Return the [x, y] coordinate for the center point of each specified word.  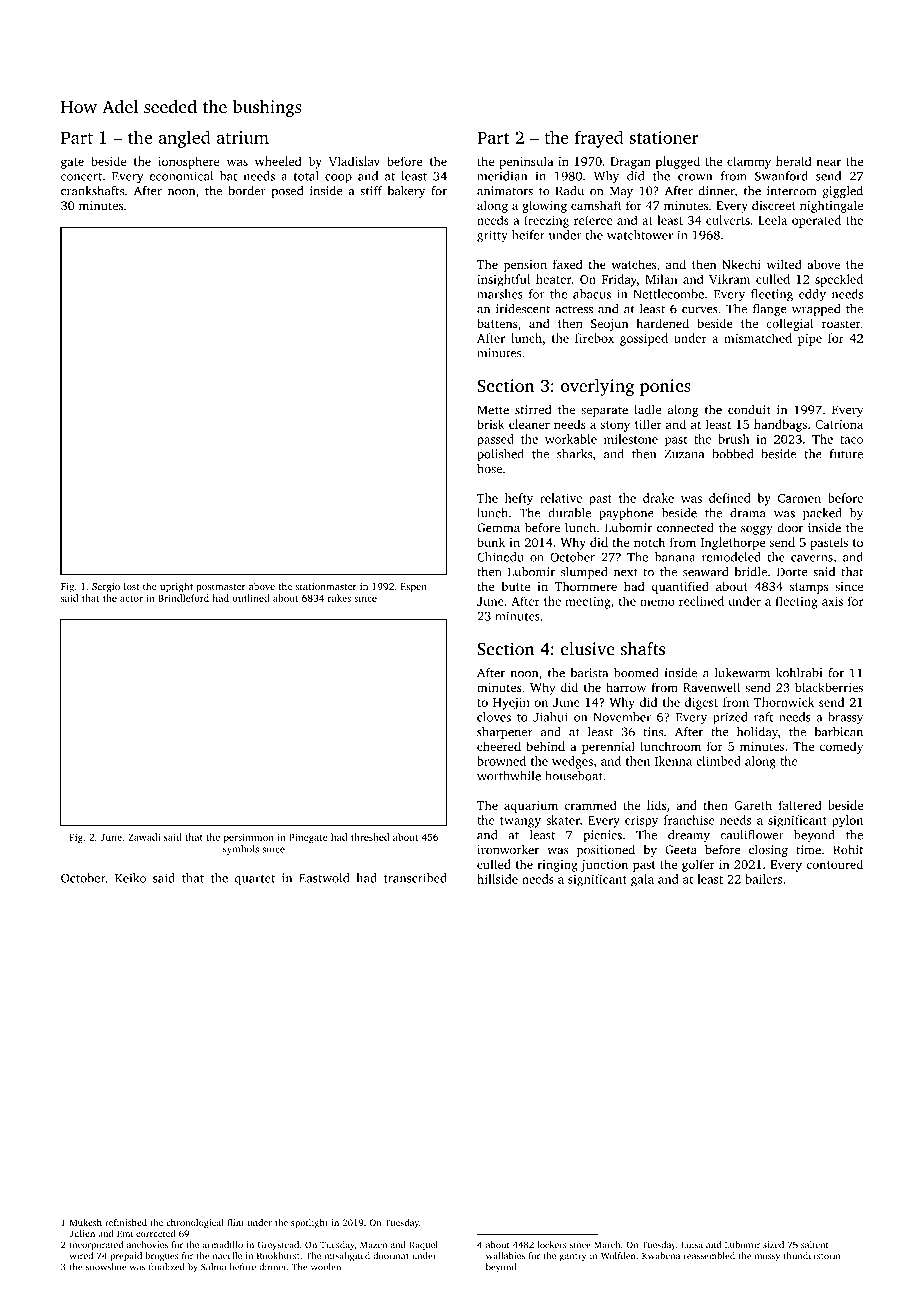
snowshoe [106, 1267]
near [828, 162]
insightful [503, 280]
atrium [242, 137]
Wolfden [618, 1255]
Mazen [373, 1244]
